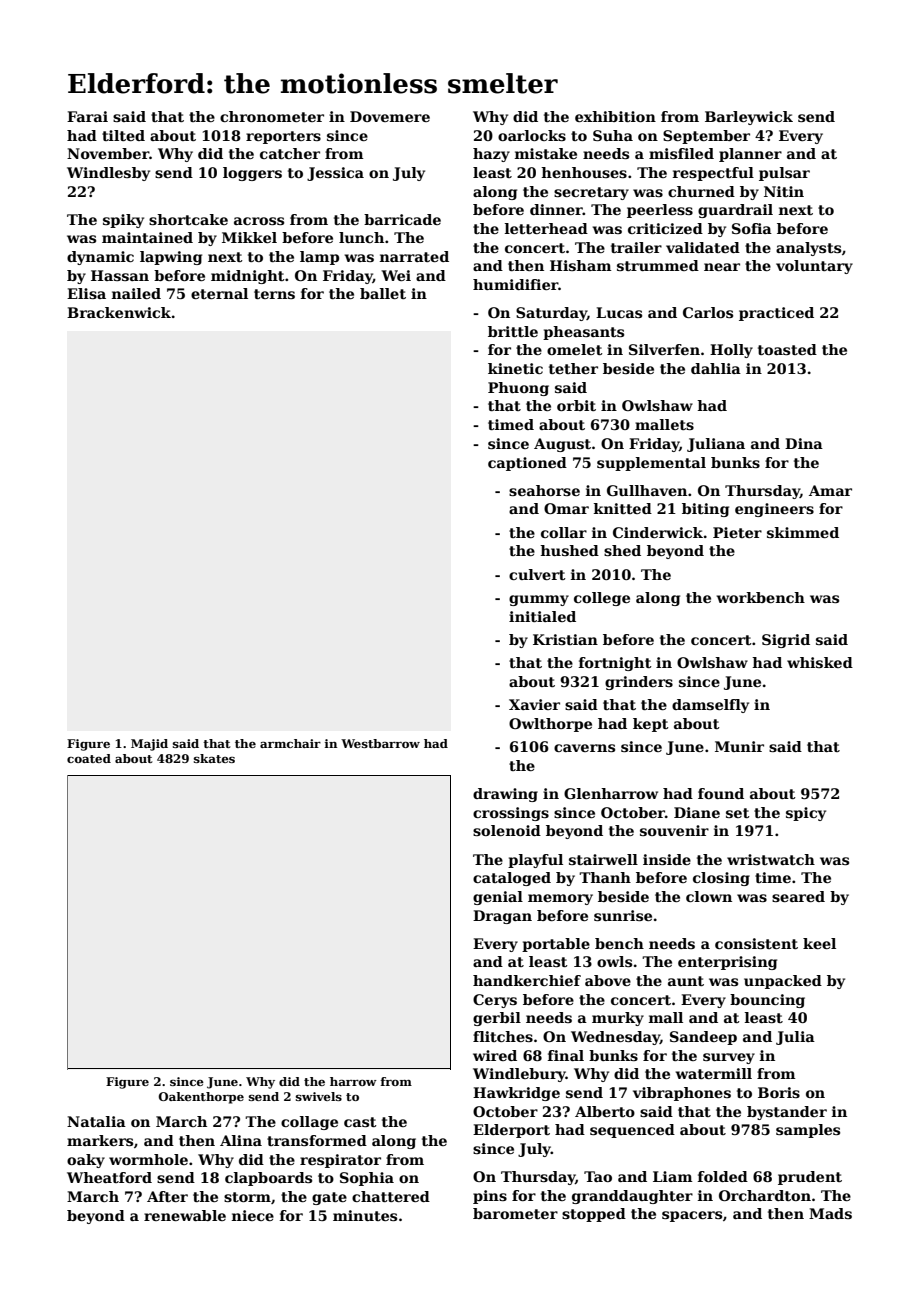 This page has height=1308, width=924. Describe the element at coordinates (584, 172) in the page. I see `henhouses` at that location.
